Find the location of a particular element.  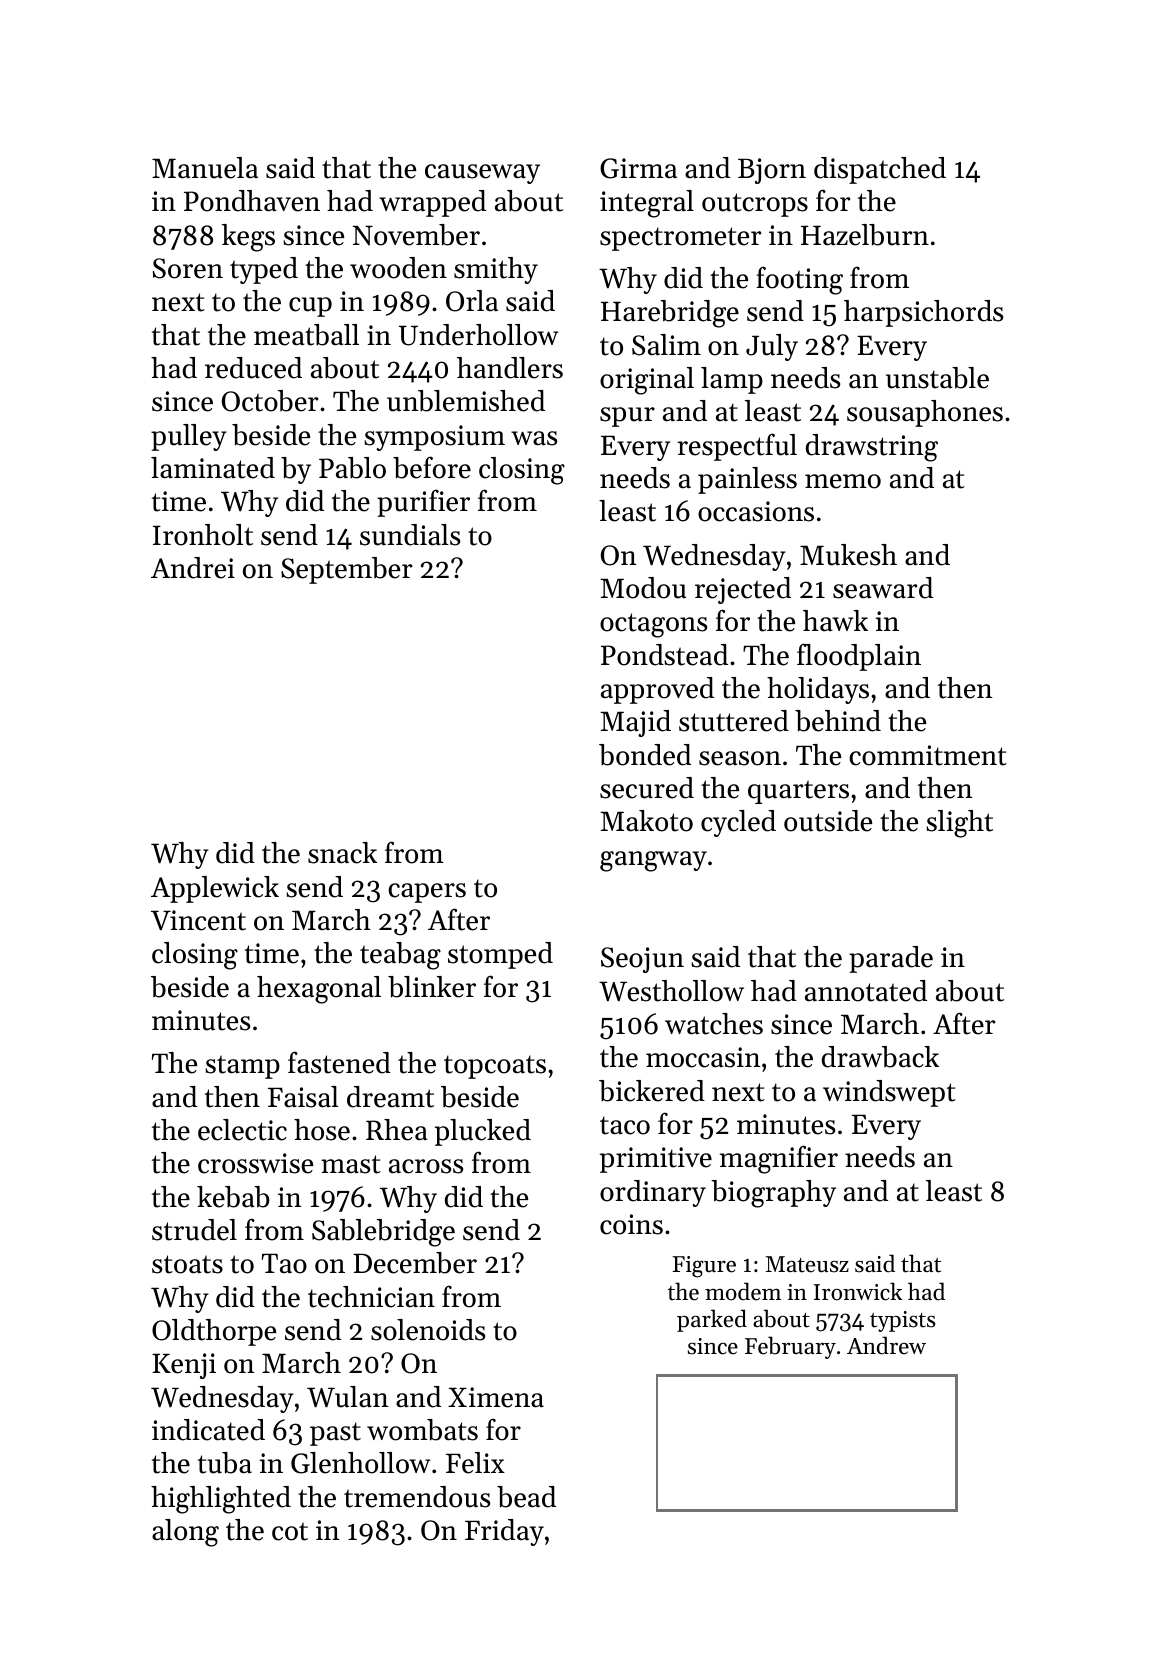

commitment is located at coordinates (928, 755).
